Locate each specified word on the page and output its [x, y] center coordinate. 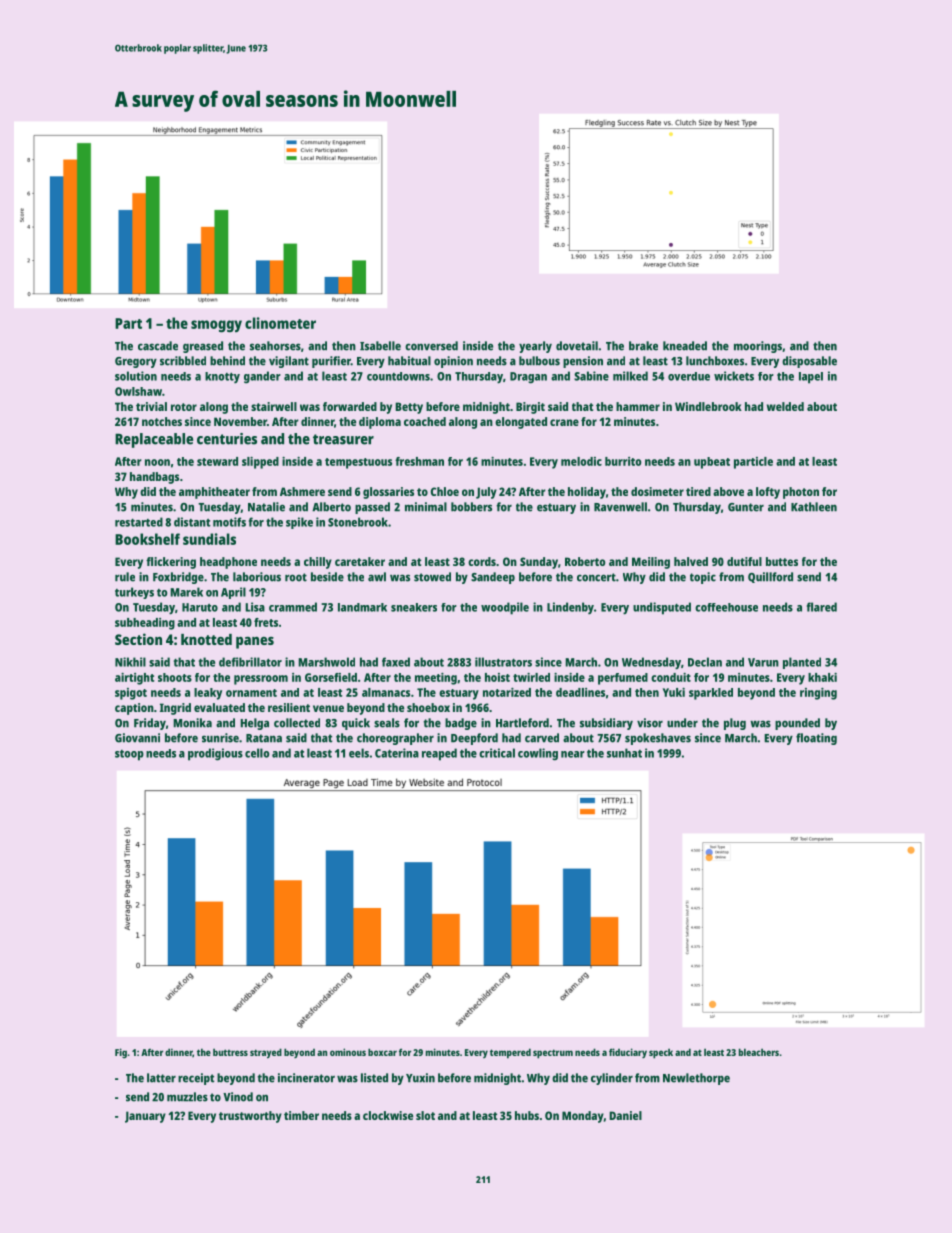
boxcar [382, 1052]
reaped [439, 754]
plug [735, 724]
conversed [431, 346]
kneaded [685, 346]
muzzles [187, 1097]
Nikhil [130, 662]
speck [661, 1053]
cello [257, 753]
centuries [227, 439]
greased [203, 347]
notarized [507, 692]
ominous [348, 1052]
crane [564, 422]
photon [801, 493]
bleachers [759, 1052]
